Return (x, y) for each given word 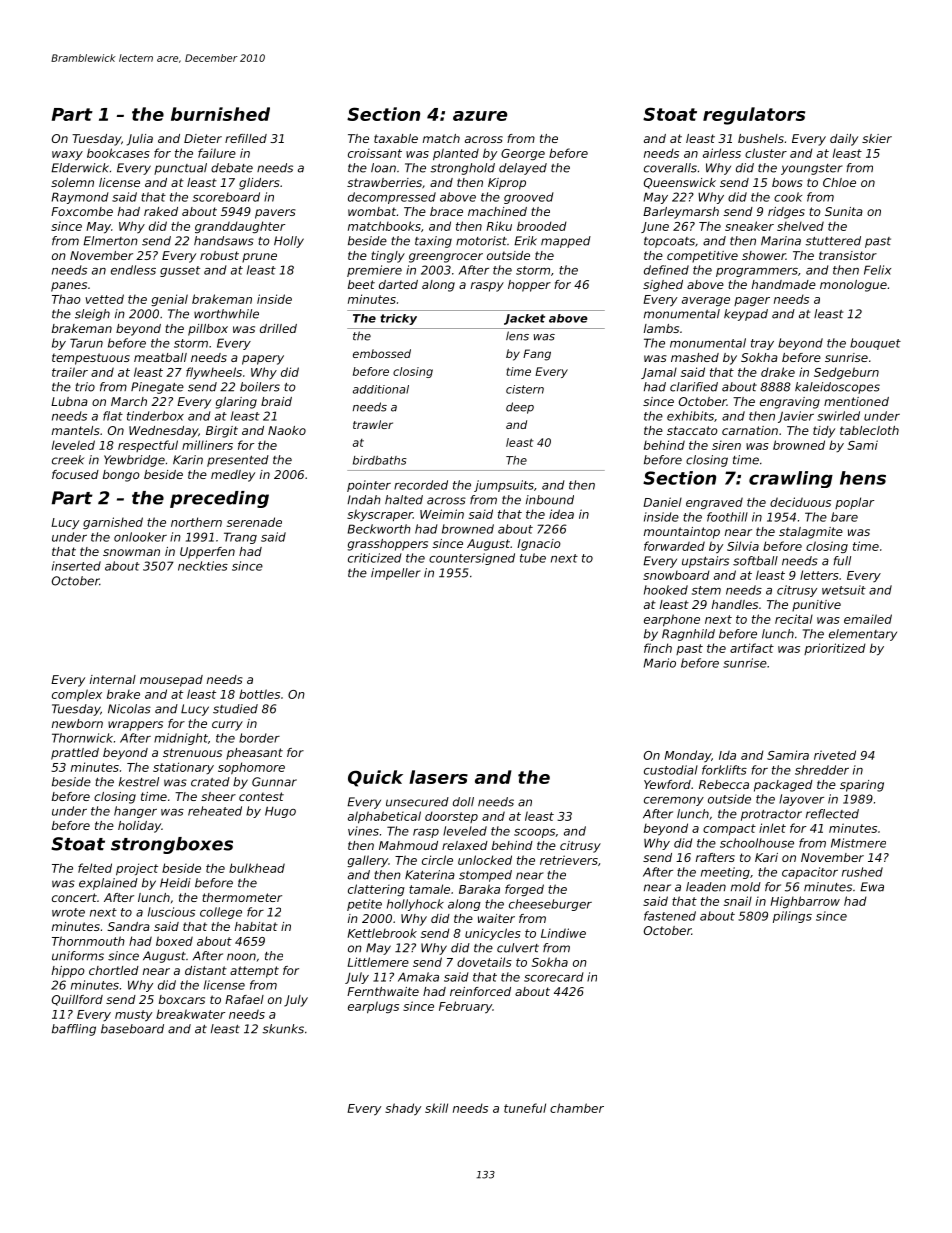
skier (877, 138)
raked (161, 211)
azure (480, 116)
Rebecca (724, 784)
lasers (438, 777)
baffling (74, 1030)
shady (403, 1109)
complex (77, 695)
